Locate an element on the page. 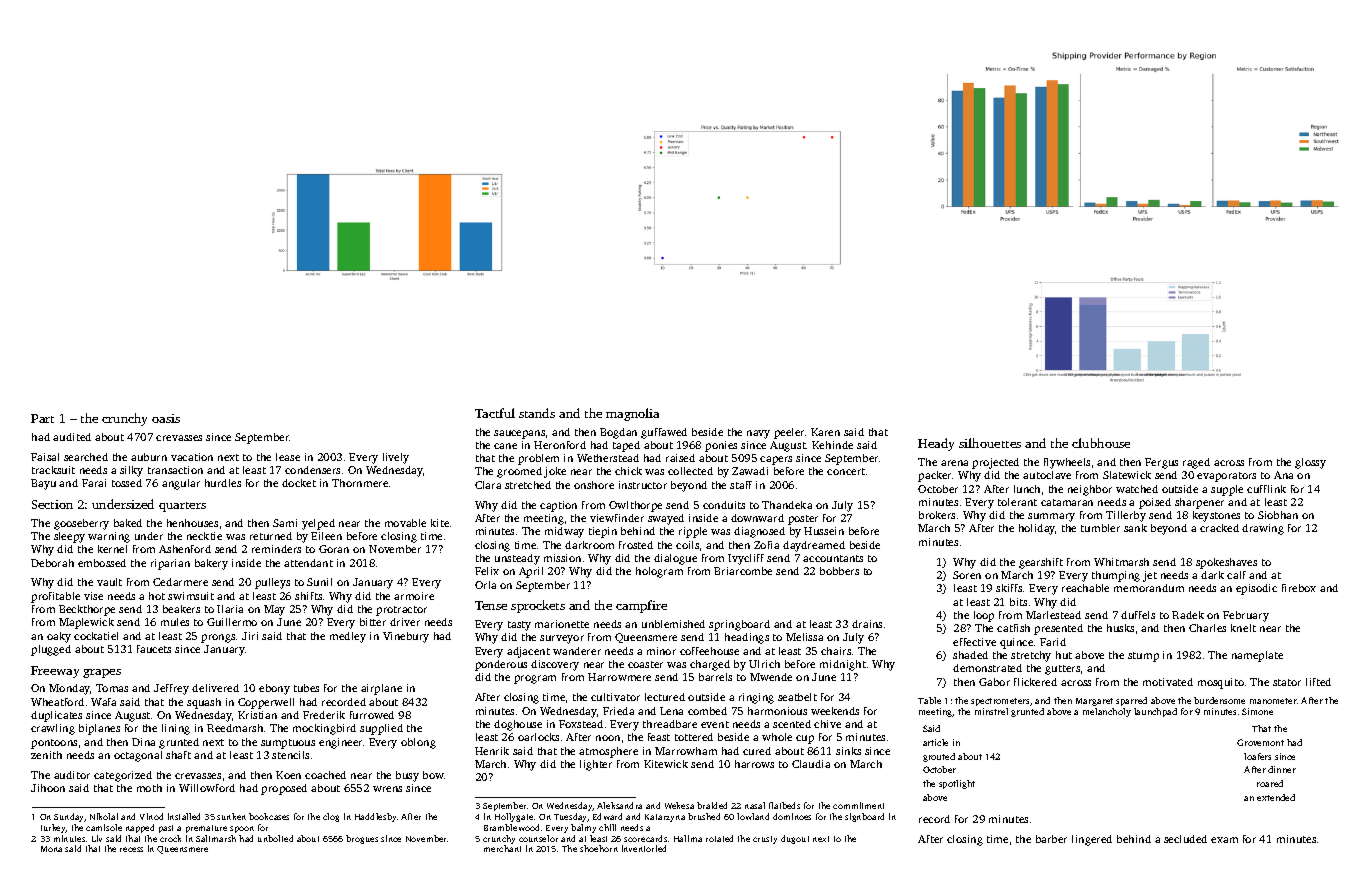 This page has height=887, width=1372. unbolted is located at coordinates (275, 838).
